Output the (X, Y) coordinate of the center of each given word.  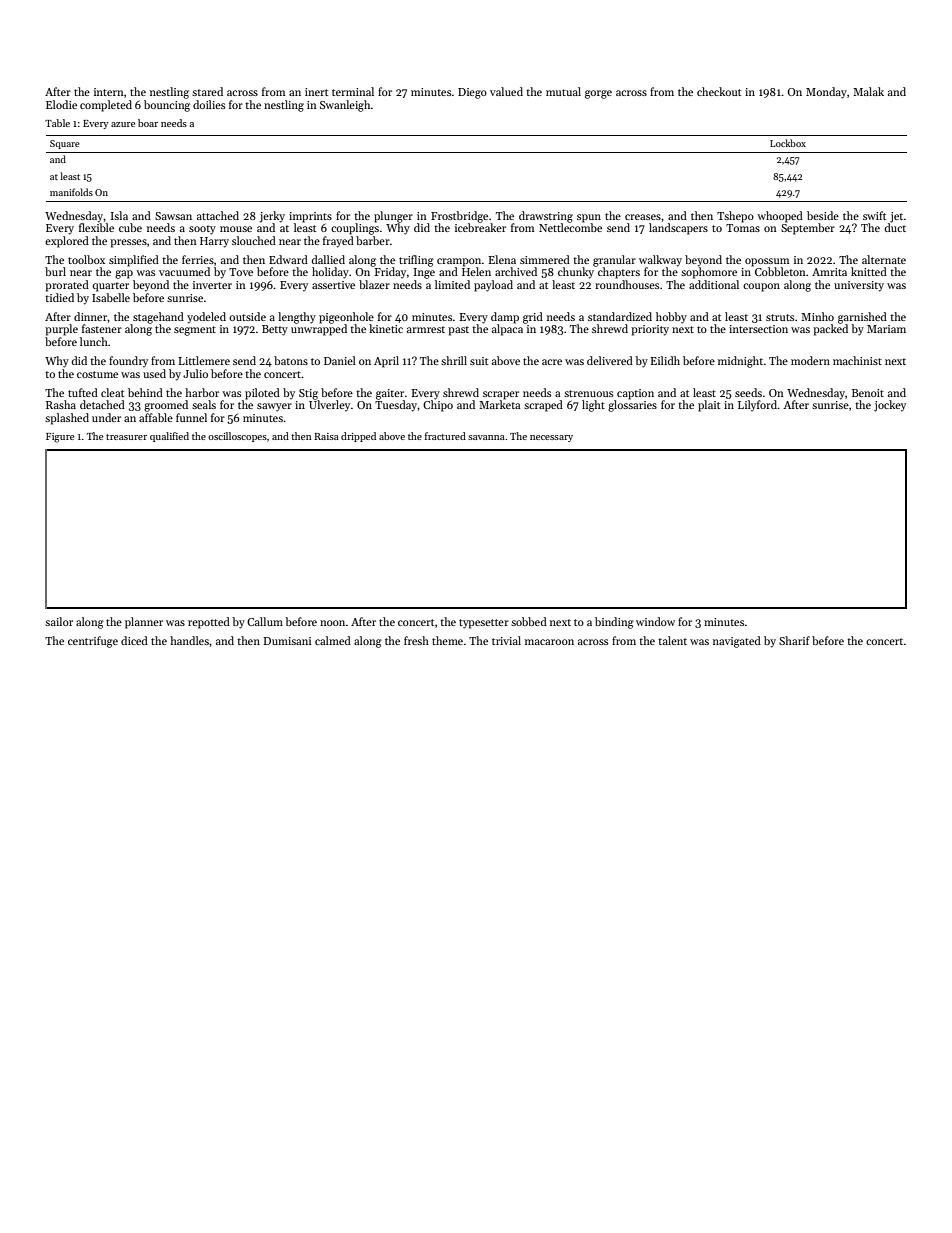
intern (109, 92)
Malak (868, 91)
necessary (551, 438)
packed (830, 330)
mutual (563, 91)
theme (447, 640)
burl (55, 271)
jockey (890, 406)
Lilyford (758, 405)
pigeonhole (346, 318)
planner (144, 623)
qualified (169, 437)
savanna (486, 437)
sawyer (274, 407)
